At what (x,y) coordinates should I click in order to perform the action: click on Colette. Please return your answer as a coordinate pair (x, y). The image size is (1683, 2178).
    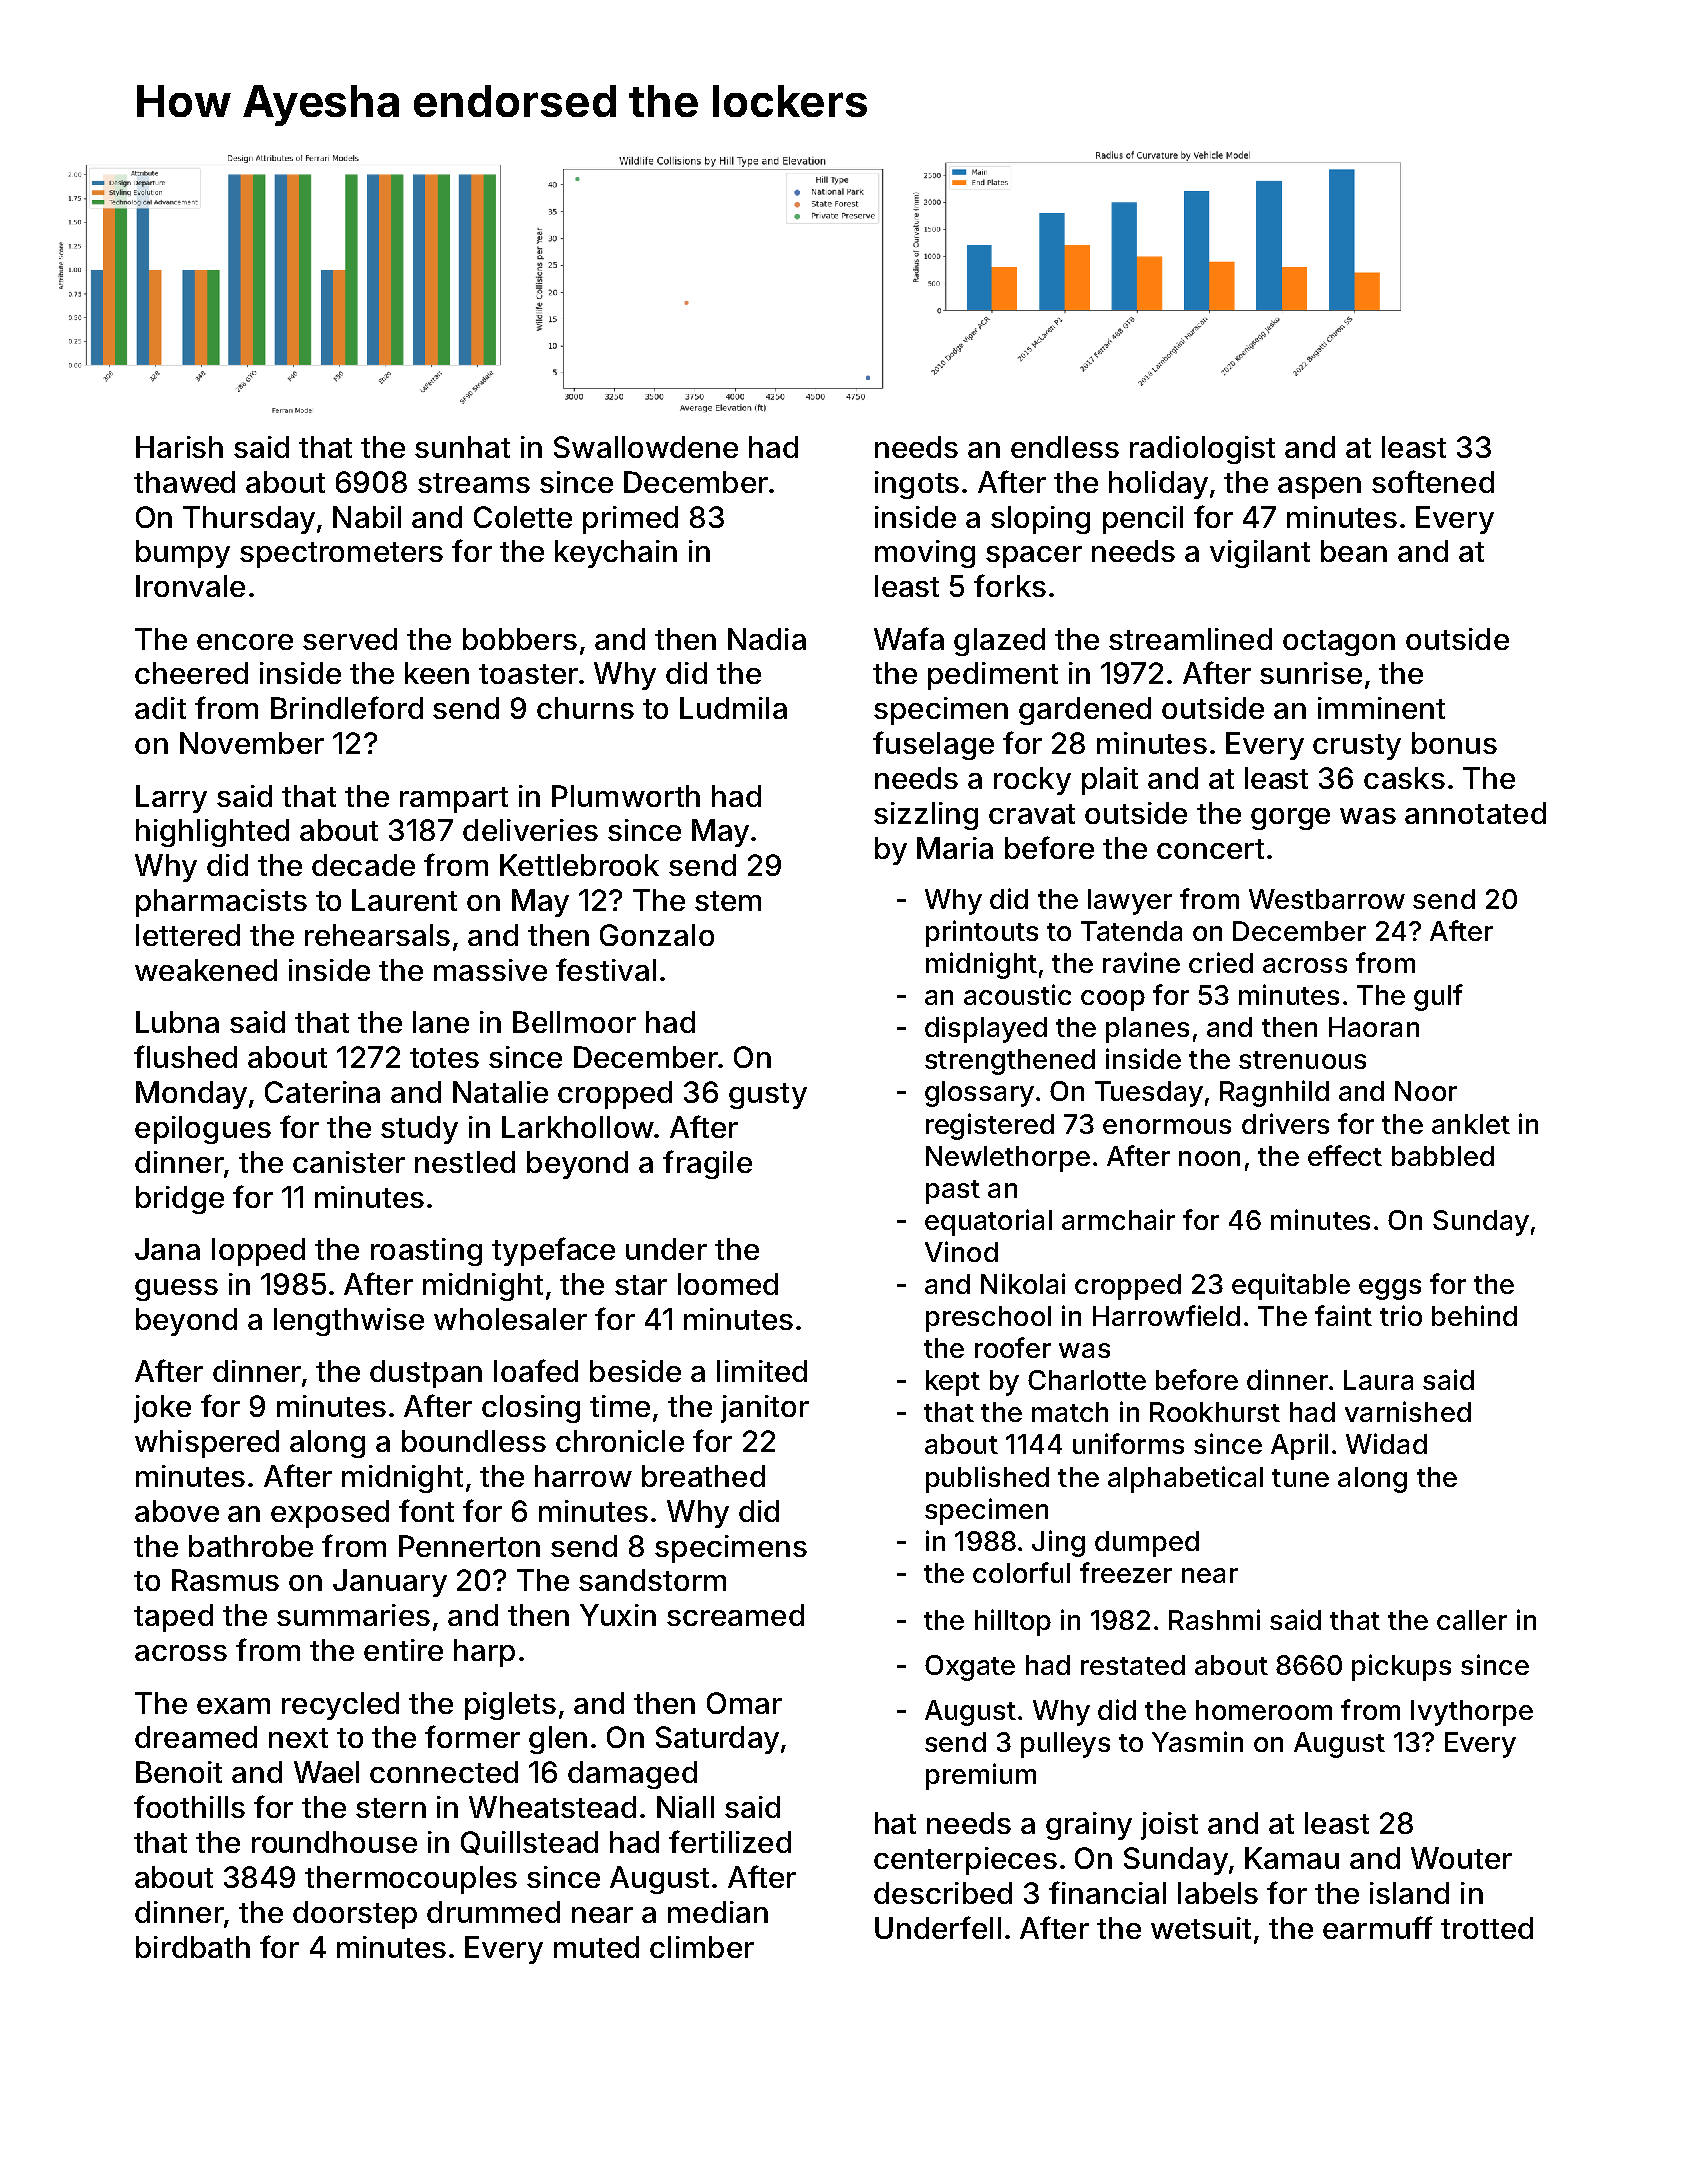
    Looking at the image, I should click on (523, 517).
